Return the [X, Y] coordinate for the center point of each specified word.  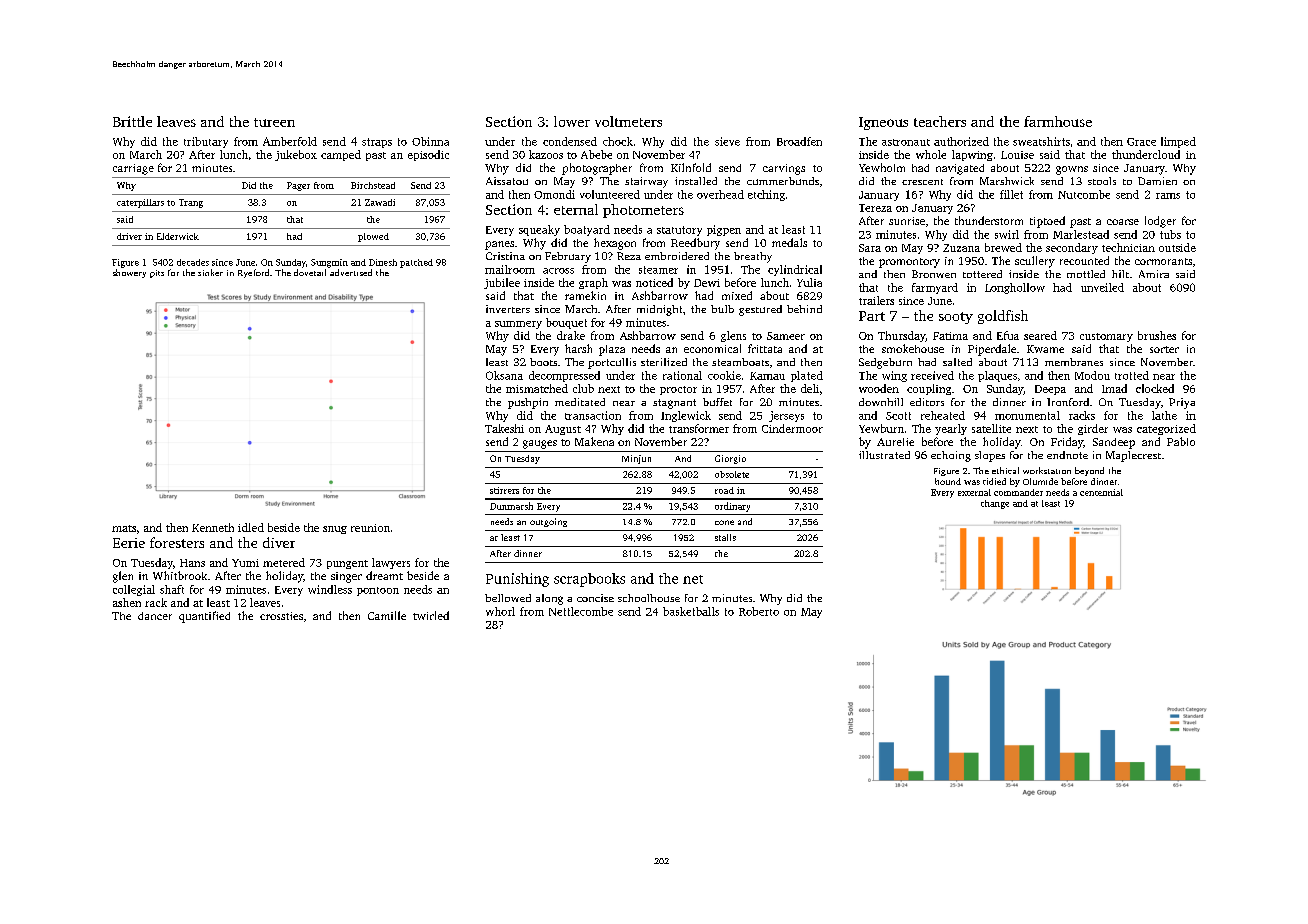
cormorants [1163, 261]
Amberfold [290, 141]
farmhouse [1058, 121]
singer [346, 577]
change [995, 504]
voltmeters [628, 121]
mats [124, 528]
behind [804, 309]
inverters [508, 309]
